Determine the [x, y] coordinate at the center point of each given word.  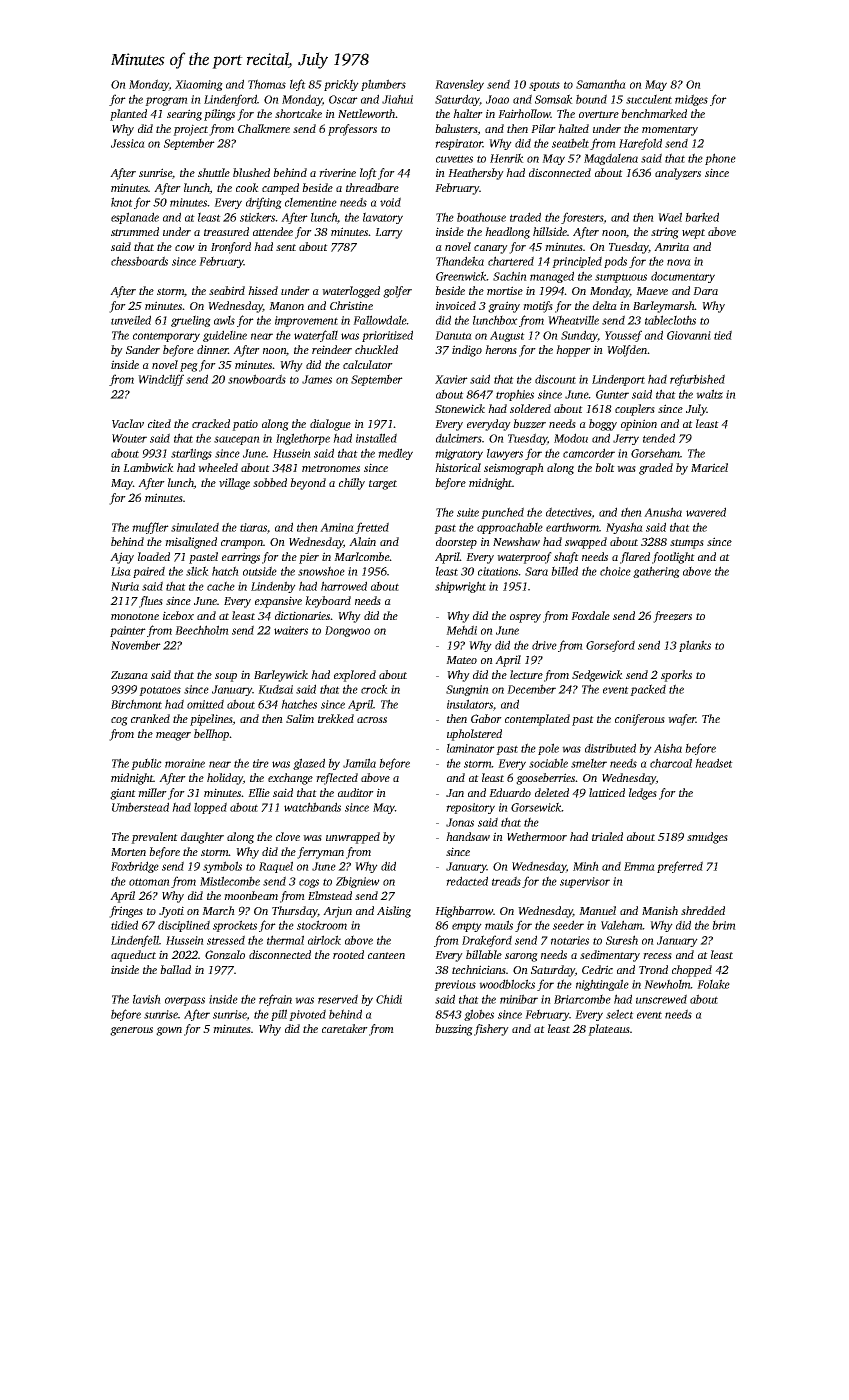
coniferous [640, 720]
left [298, 85]
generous [131, 1031]
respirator [459, 144]
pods [615, 262]
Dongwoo [347, 631]
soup [226, 677]
